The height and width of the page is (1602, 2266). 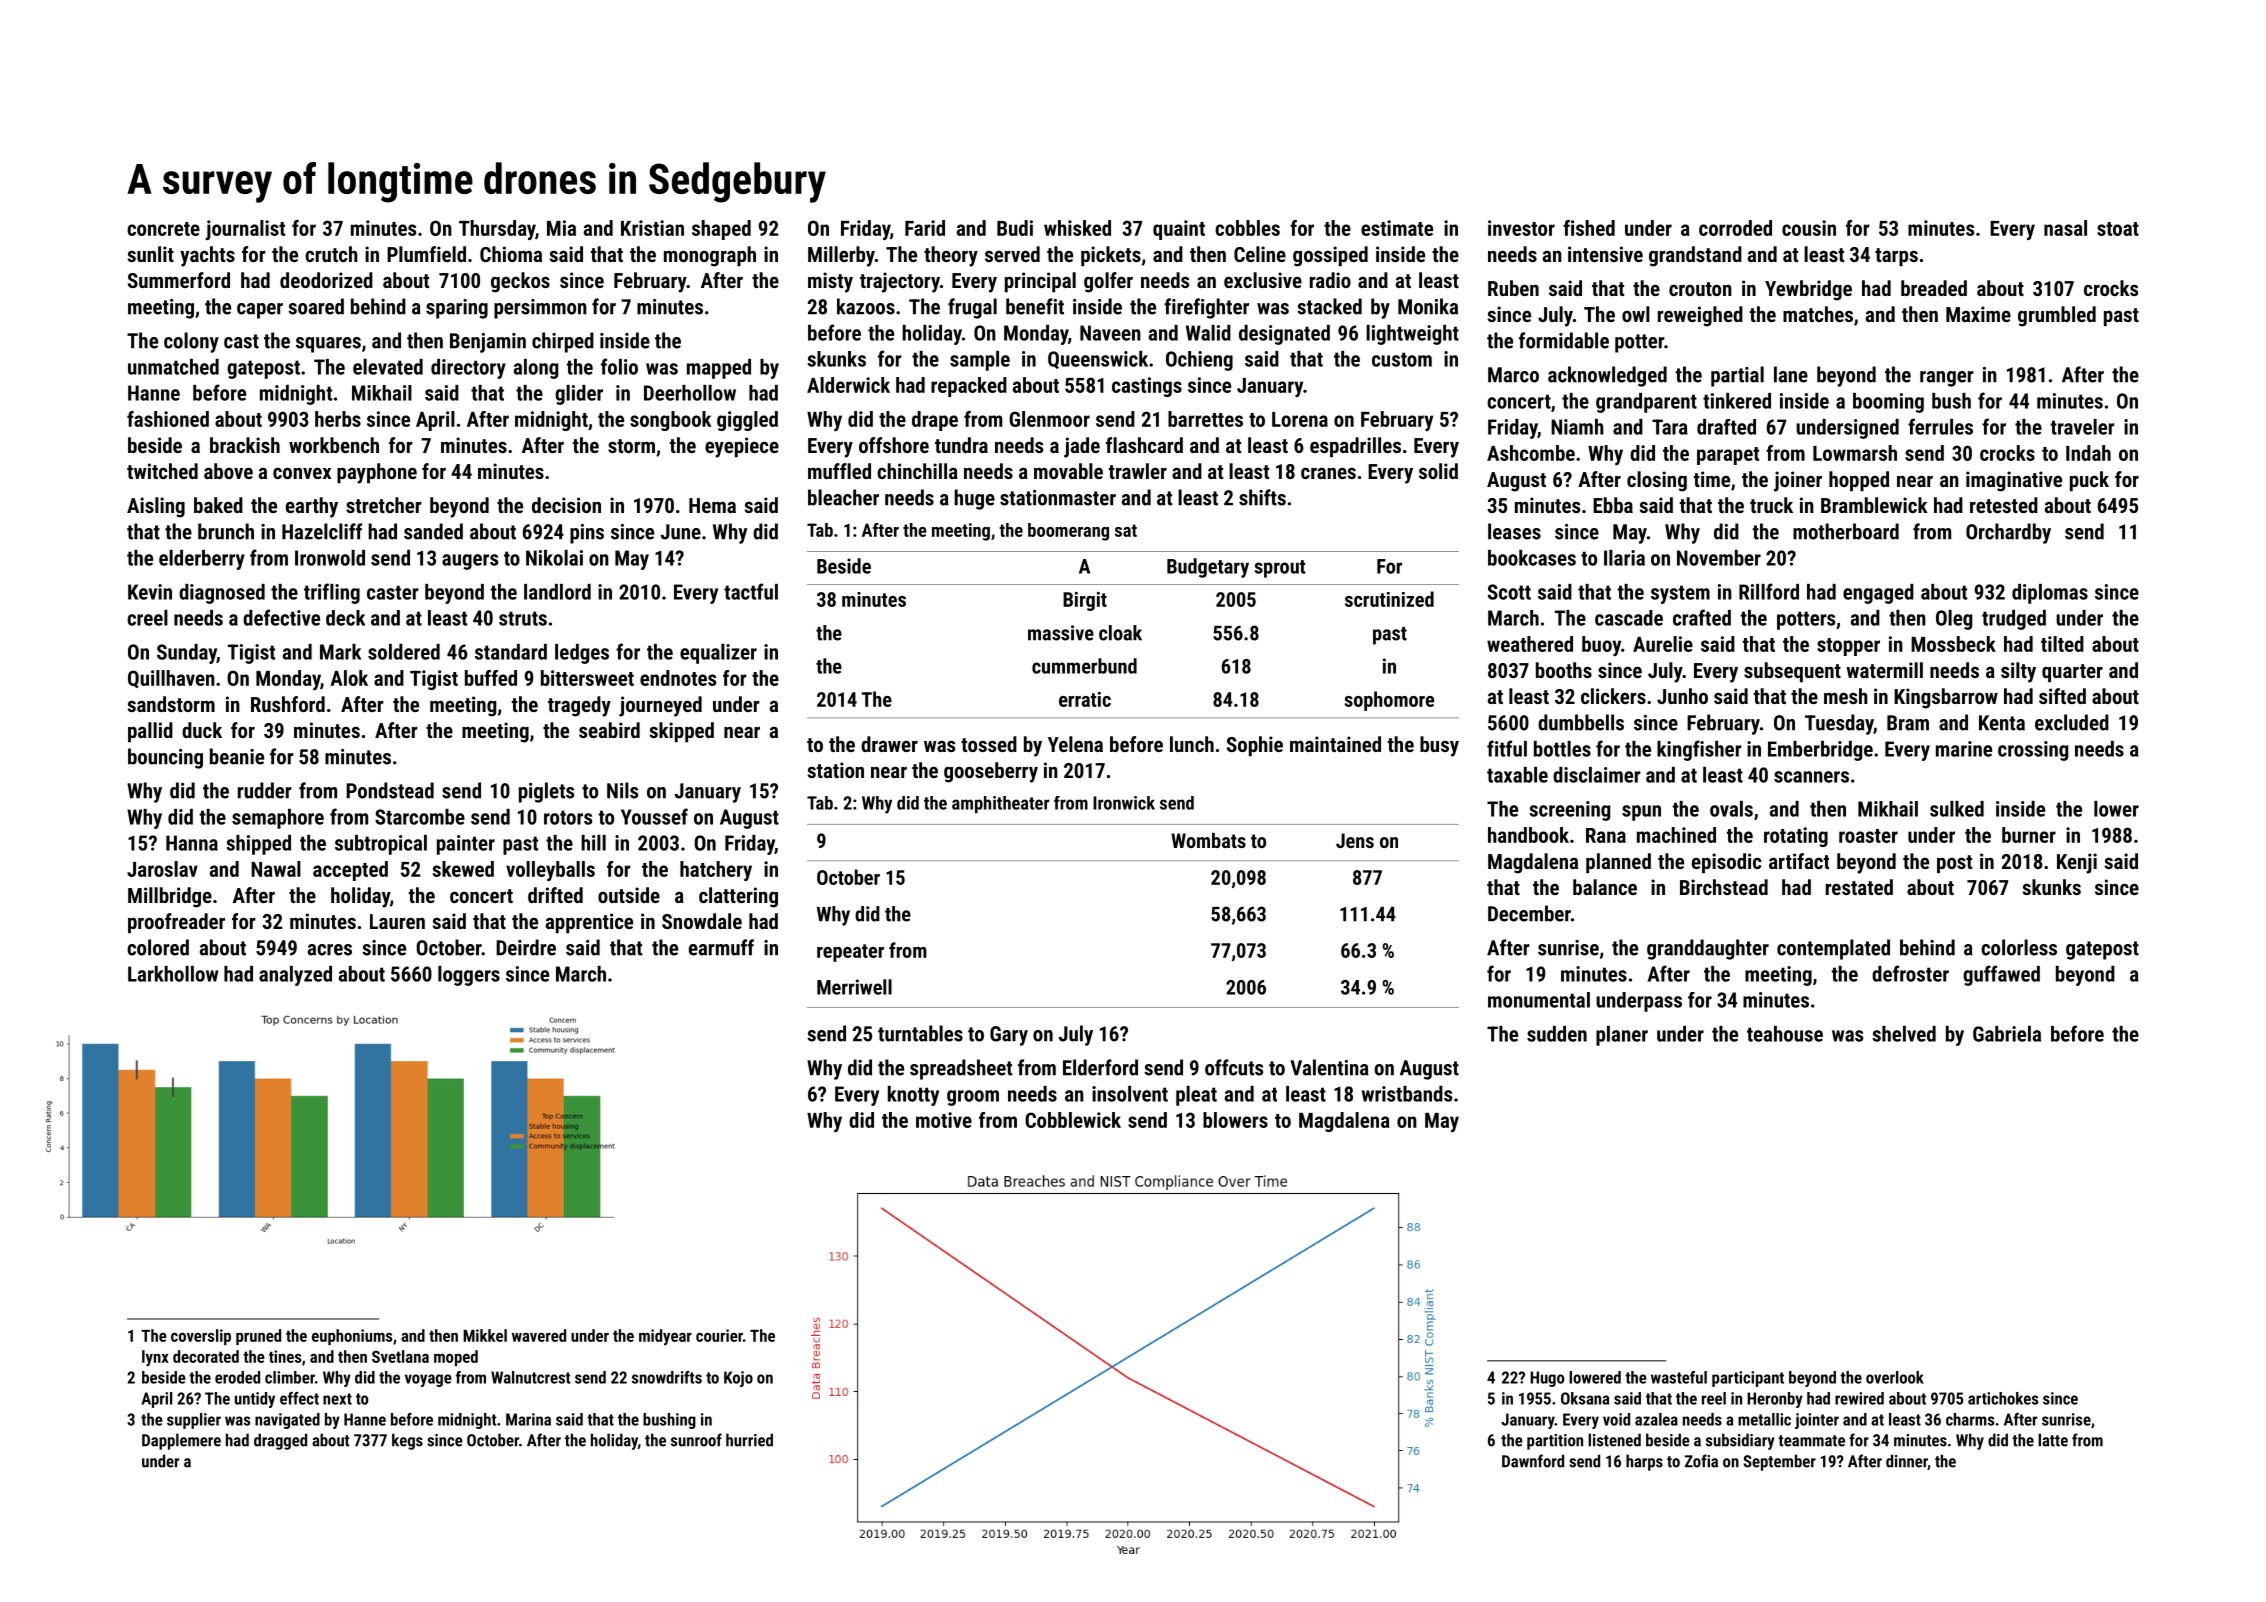 I want to click on reweighed, so click(x=1700, y=316).
